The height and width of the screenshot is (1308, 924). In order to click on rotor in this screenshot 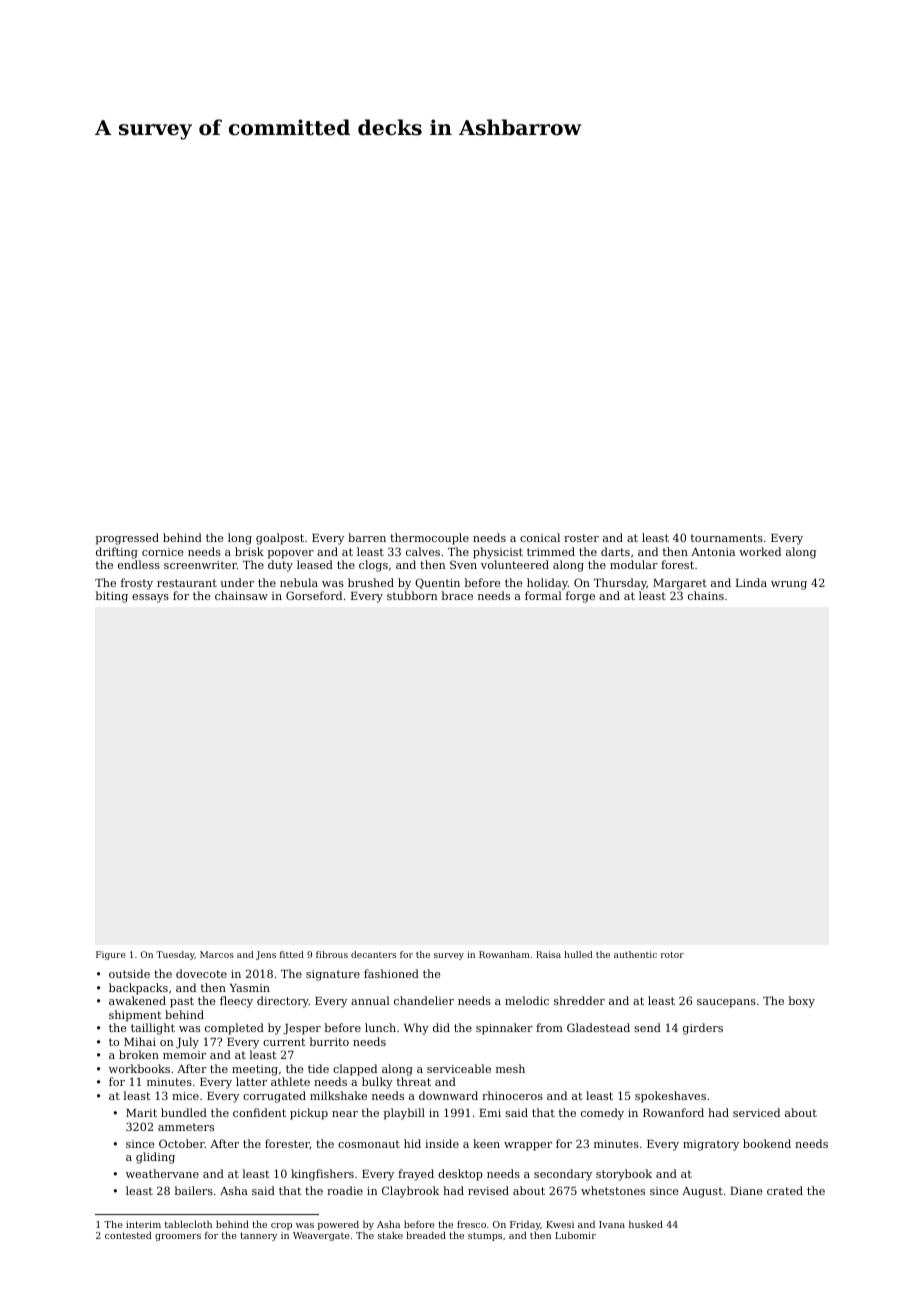, I will do `click(672, 955)`.
